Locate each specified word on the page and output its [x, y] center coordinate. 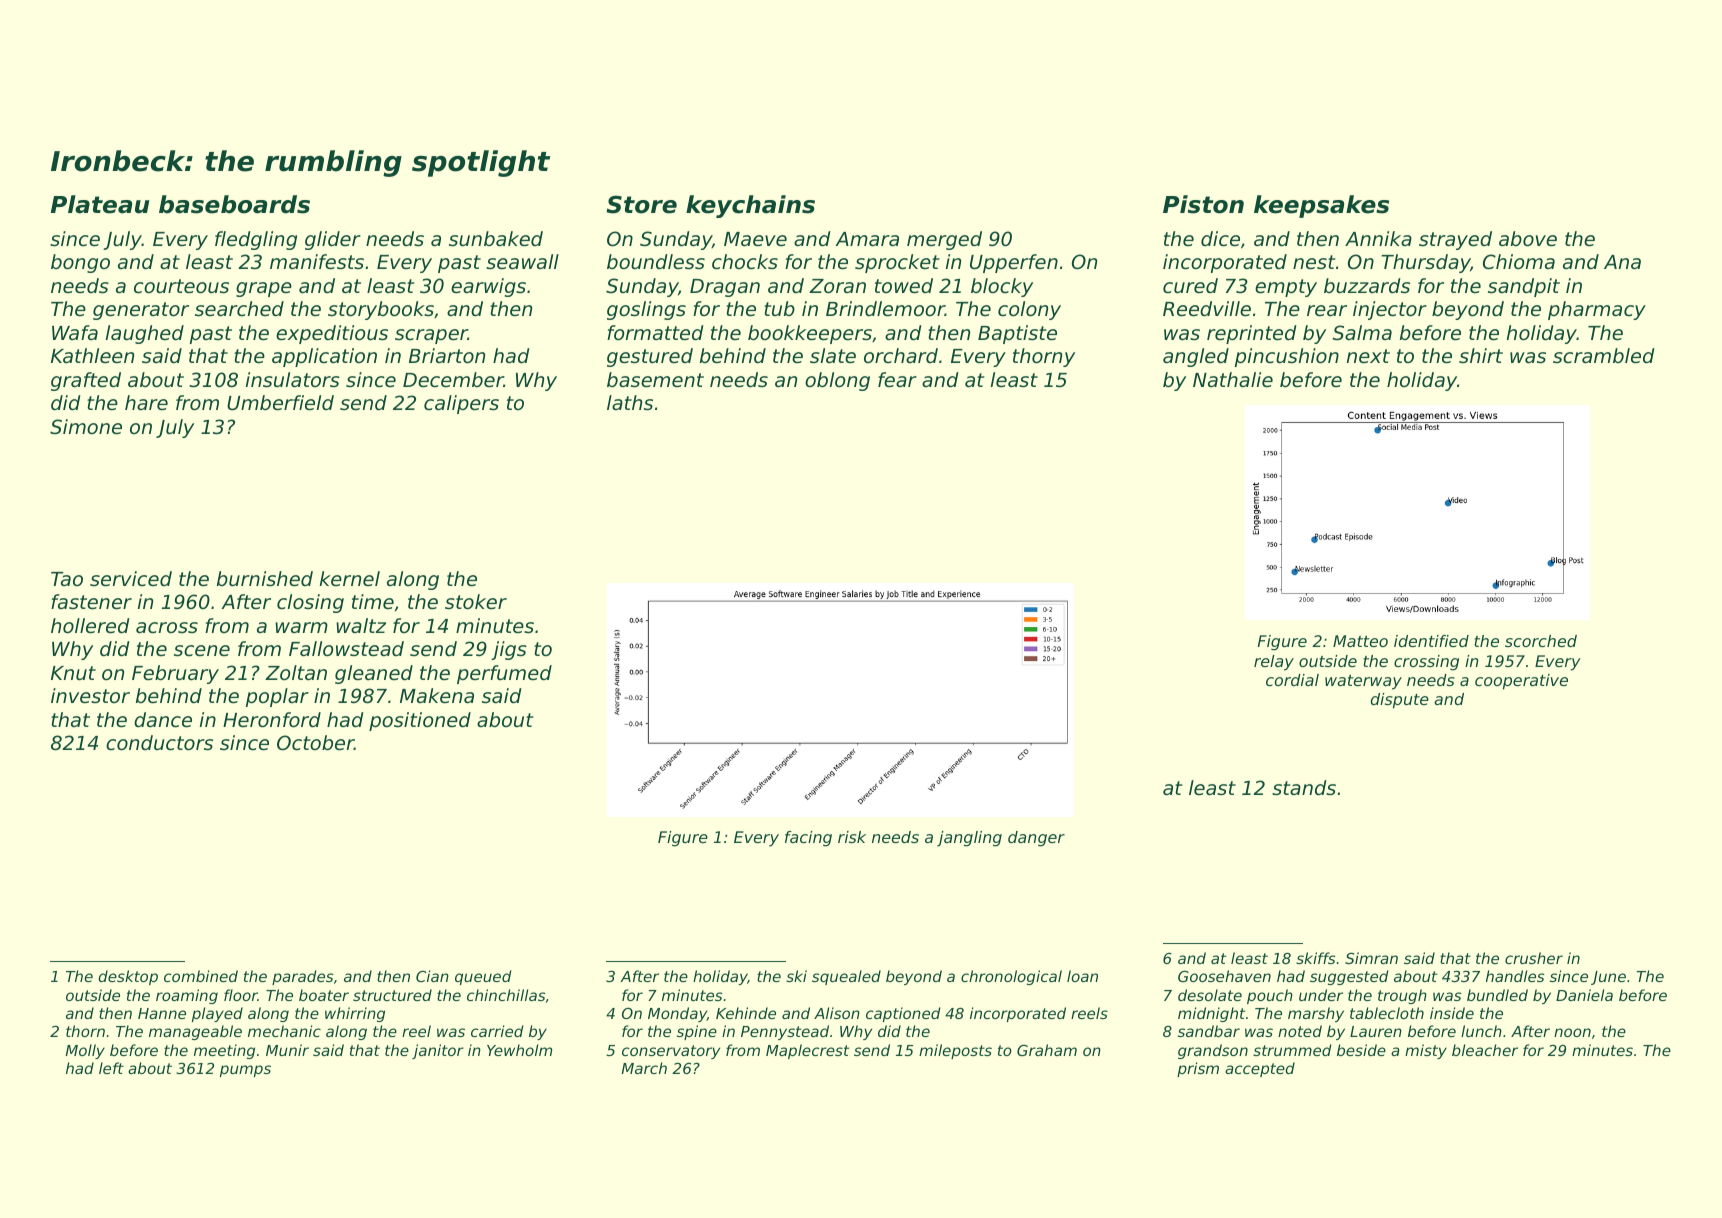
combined [201, 976]
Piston [1203, 204]
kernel [350, 579]
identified [1431, 641]
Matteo [1360, 641]
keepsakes [1321, 206]
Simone [86, 427]
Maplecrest [807, 1051]
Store [641, 204]
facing [808, 839]
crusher [1534, 958]
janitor [438, 1051]
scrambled [1604, 356]
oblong [837, 381]
